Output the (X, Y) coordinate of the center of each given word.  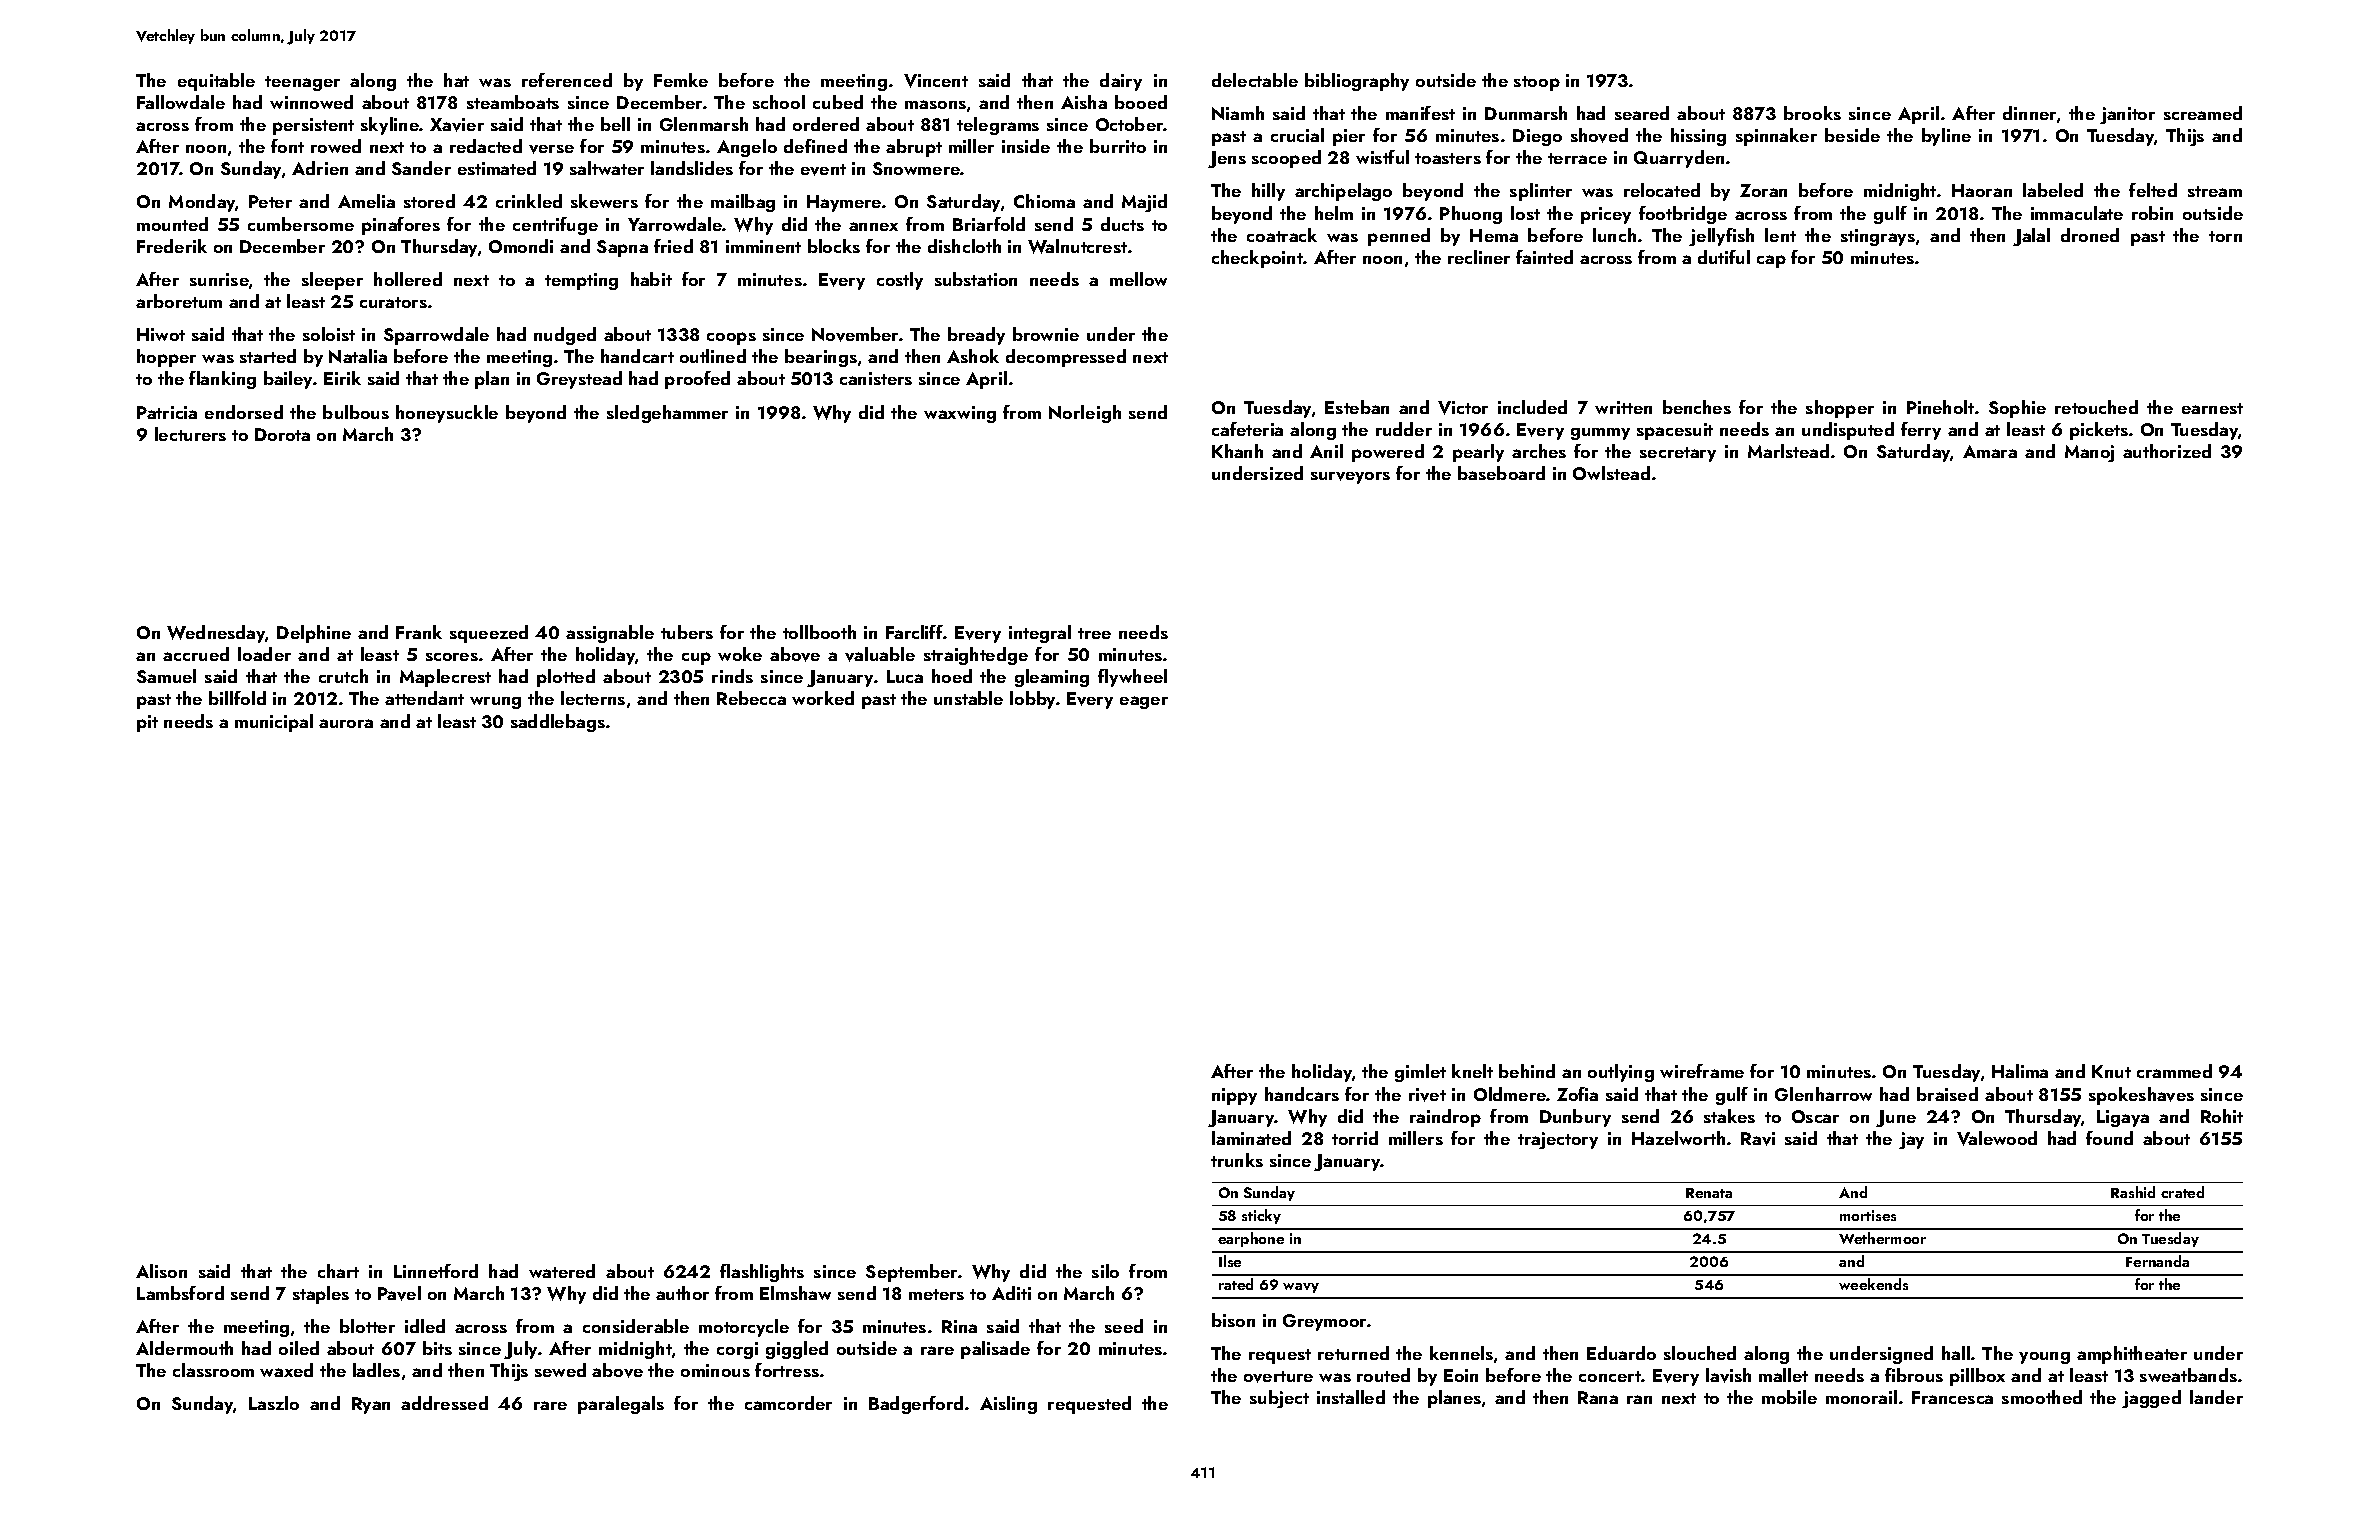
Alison (161, 1271)
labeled (2053, 190)
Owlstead (1611, 473)
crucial (1297, 135)
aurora (346, 723)
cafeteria (1247, 429)
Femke (681, 80)
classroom (213, 1370)
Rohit (2222, 1116)
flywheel (1132, 678)
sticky (1261, 1216)
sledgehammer (667, 414)
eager (1144, 702)
